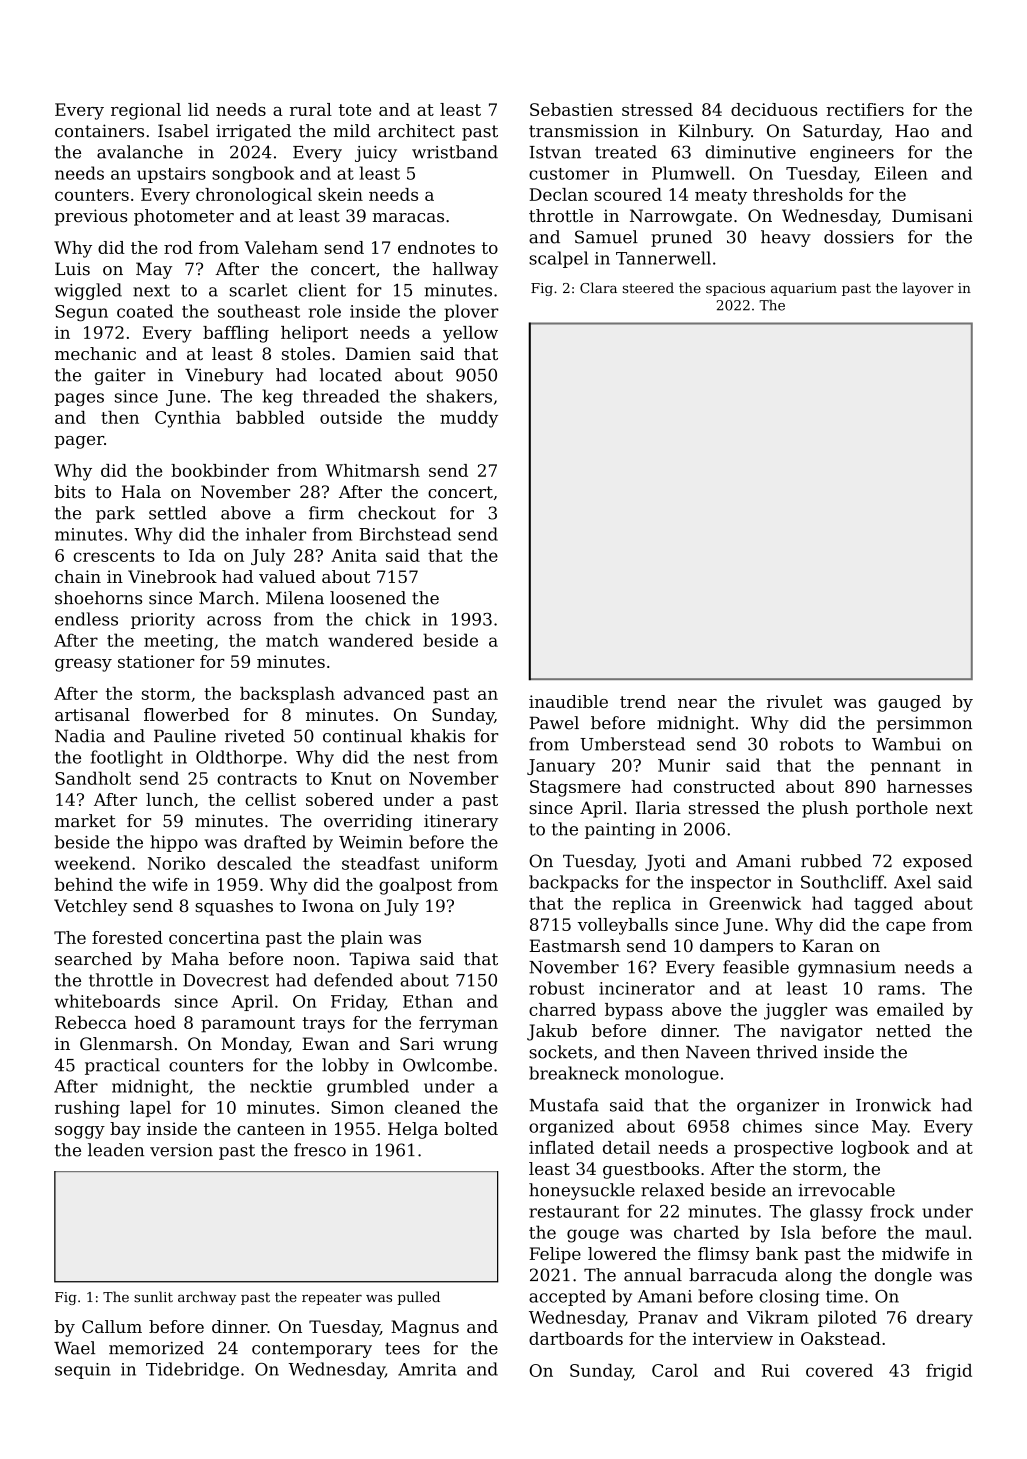 Image resolution: width=1027 pixels, height=1459 pixels. What do you see at coordinates (905, 767) in the screenshot?
I see `pennant` at bounding box center [905, 767].
